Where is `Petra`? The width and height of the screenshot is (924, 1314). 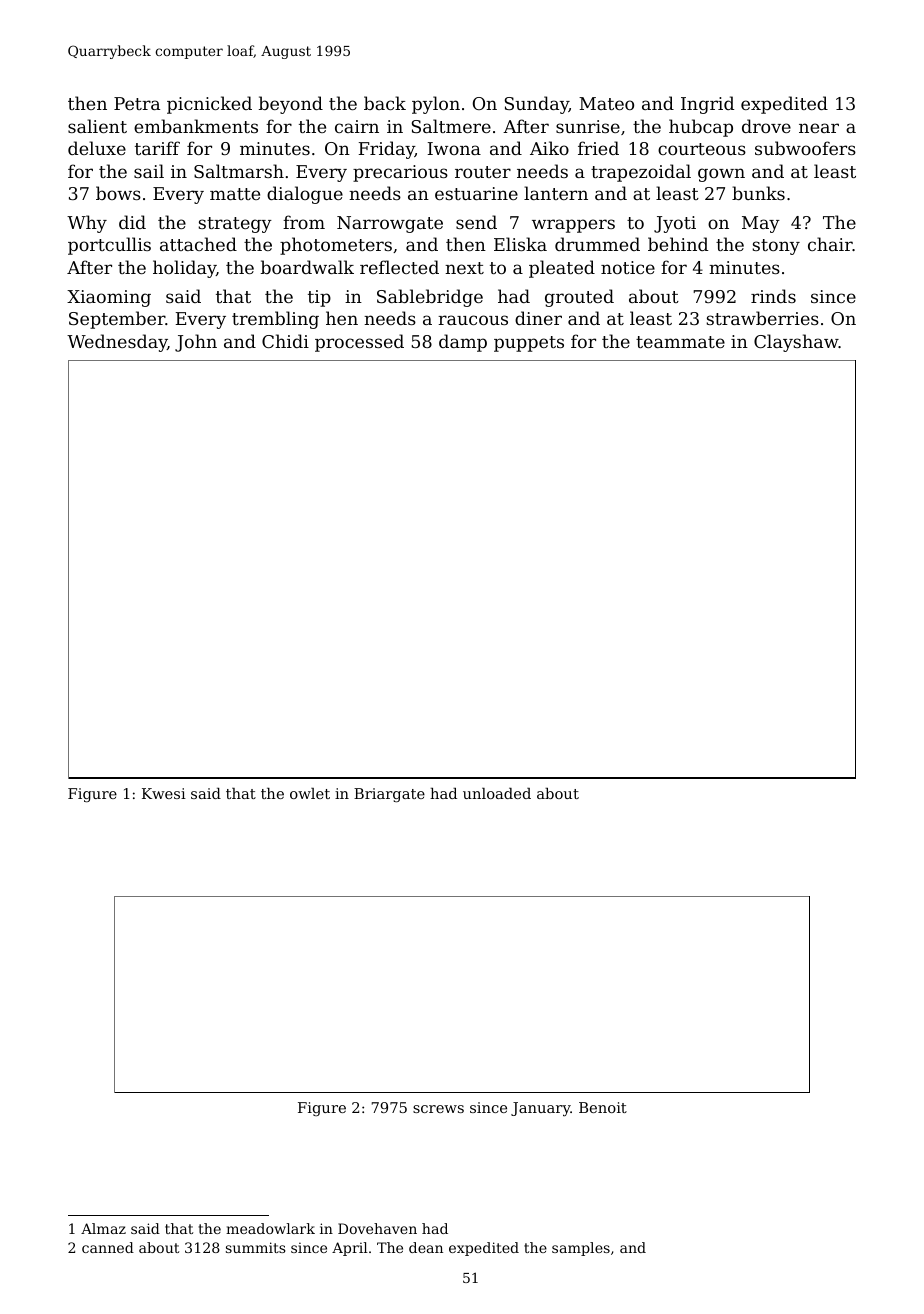 Petra is located at coordinates (137, 103).
